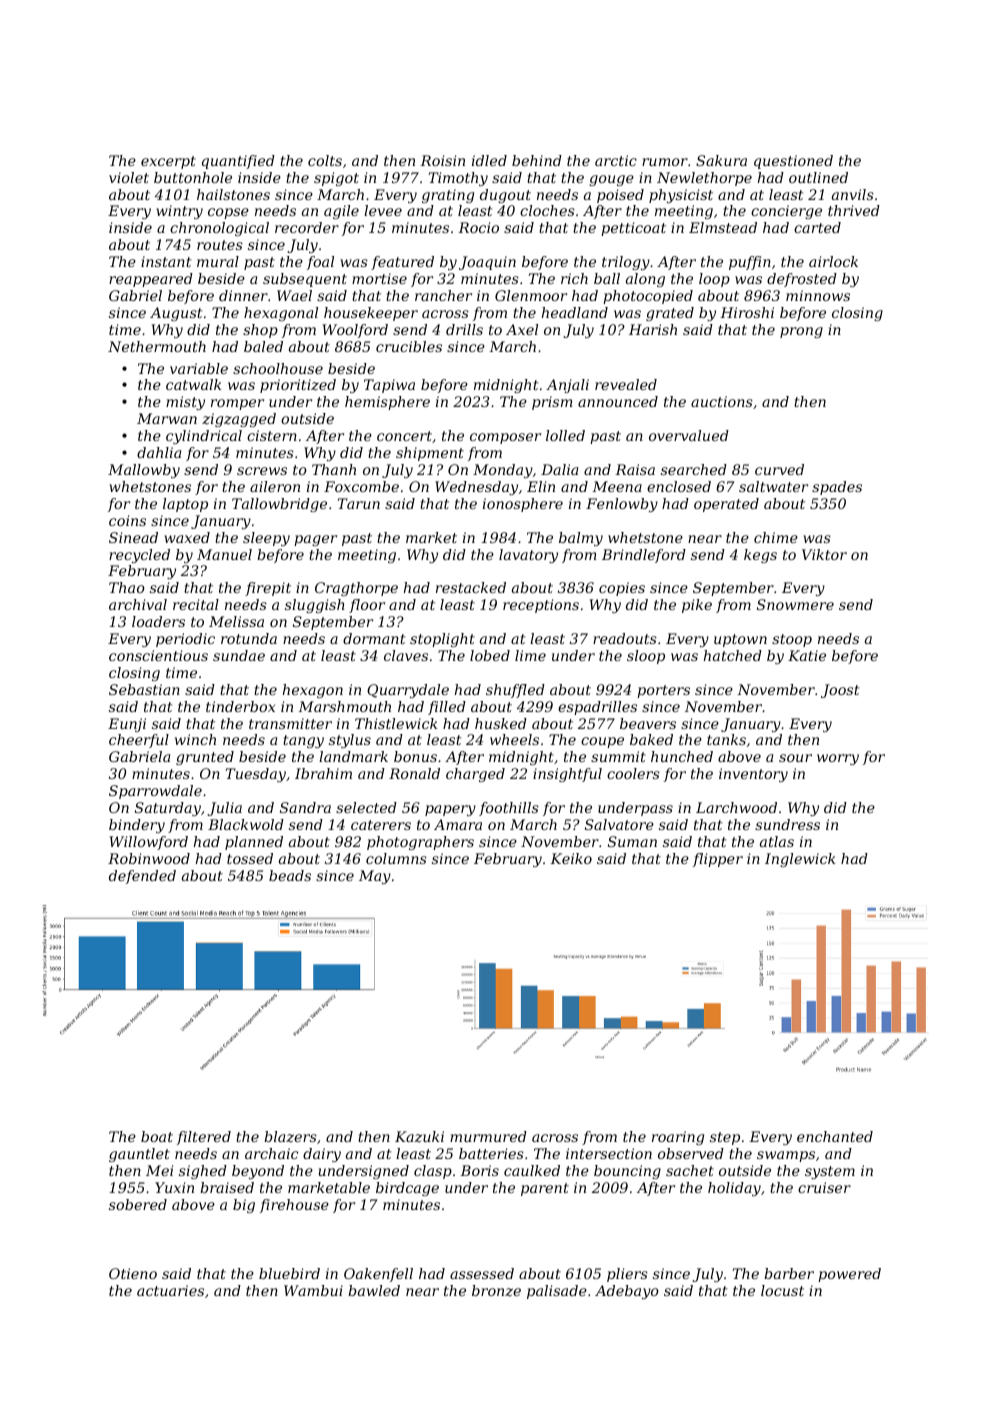  What do you see at coordinates (793, 162) in the page?
I see `questioned` at bounding box center [793, 162].
